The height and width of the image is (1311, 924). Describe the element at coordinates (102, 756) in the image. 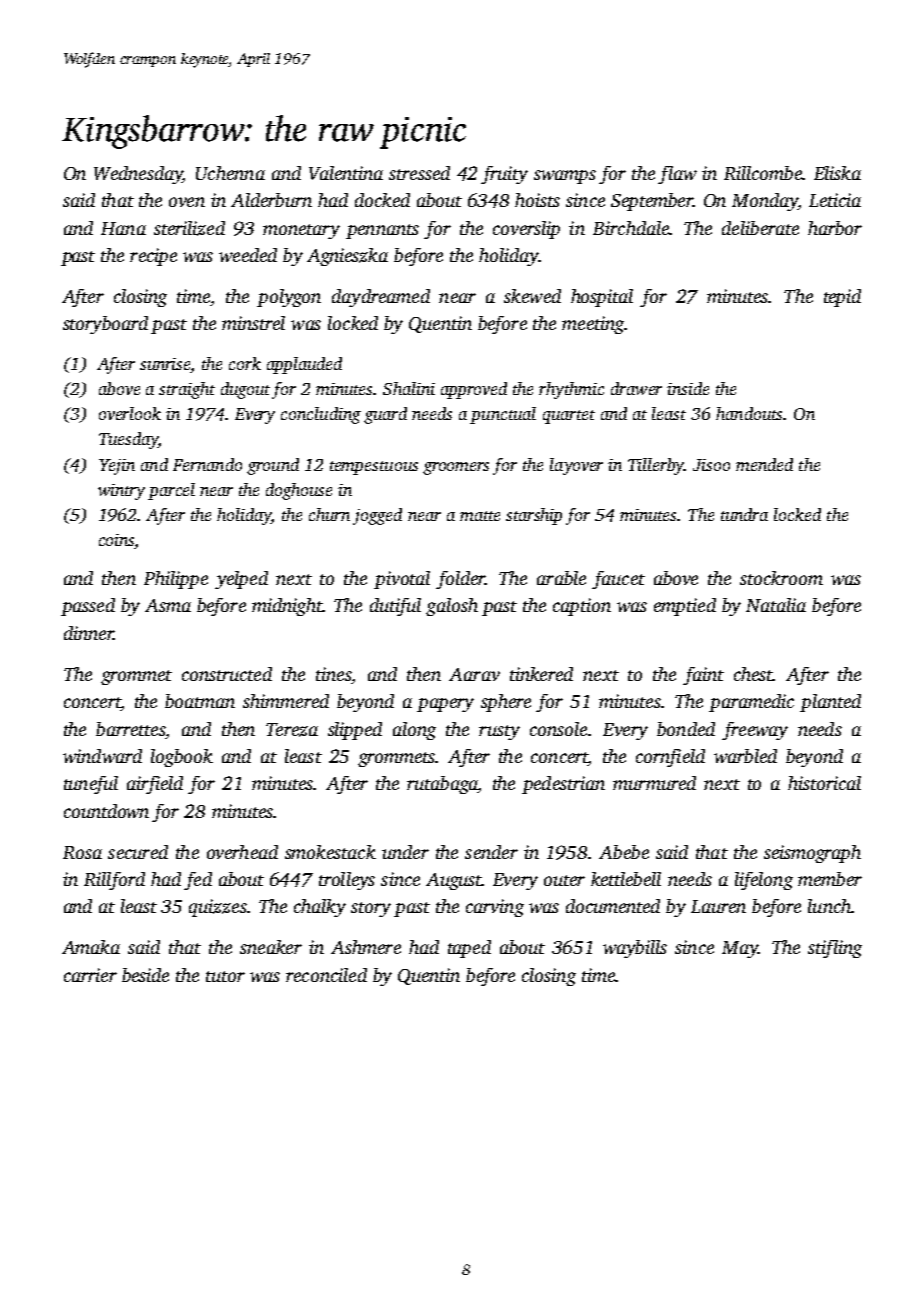

I see `windward` at that location.
